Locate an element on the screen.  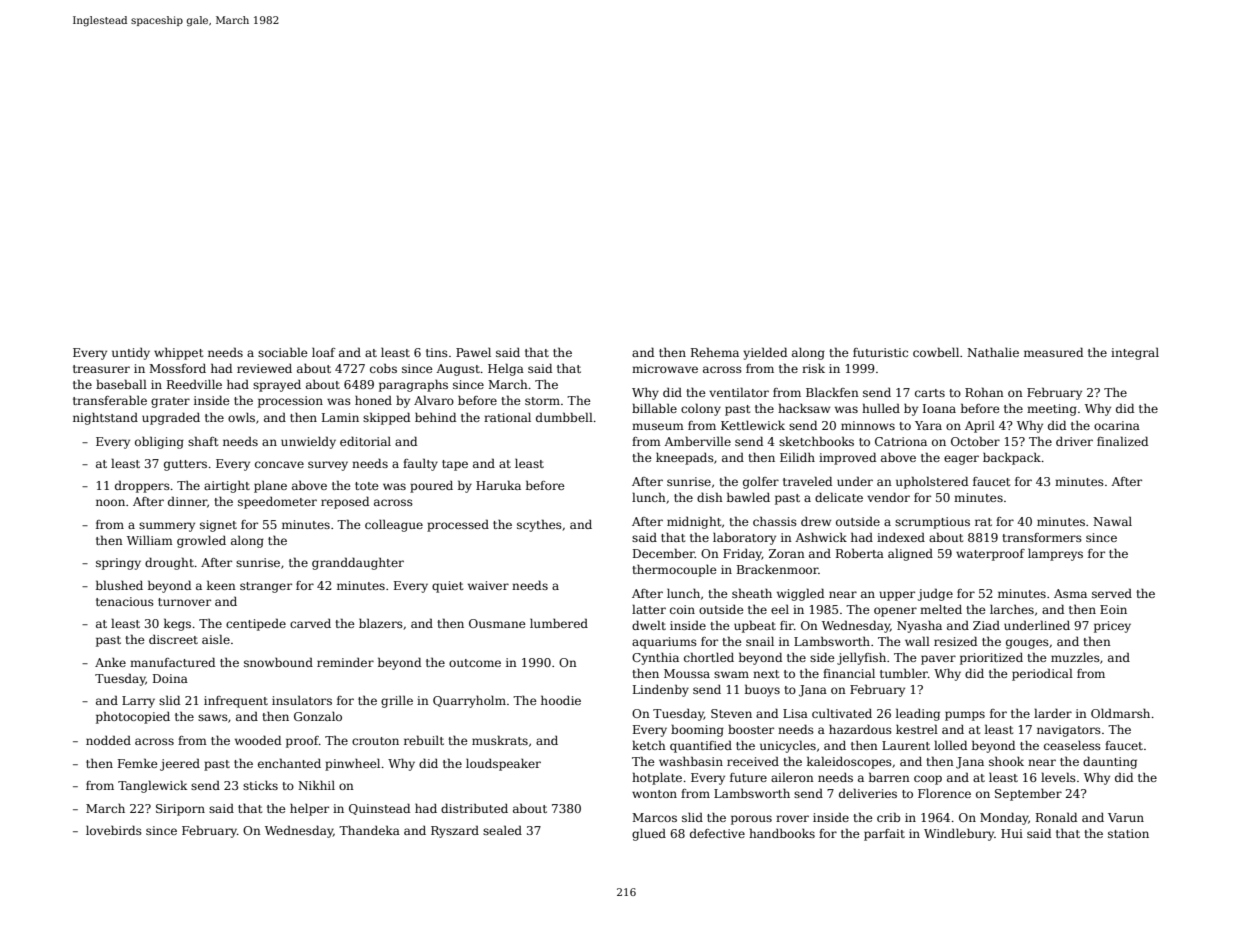
December is located at coordinates (664, 553).
